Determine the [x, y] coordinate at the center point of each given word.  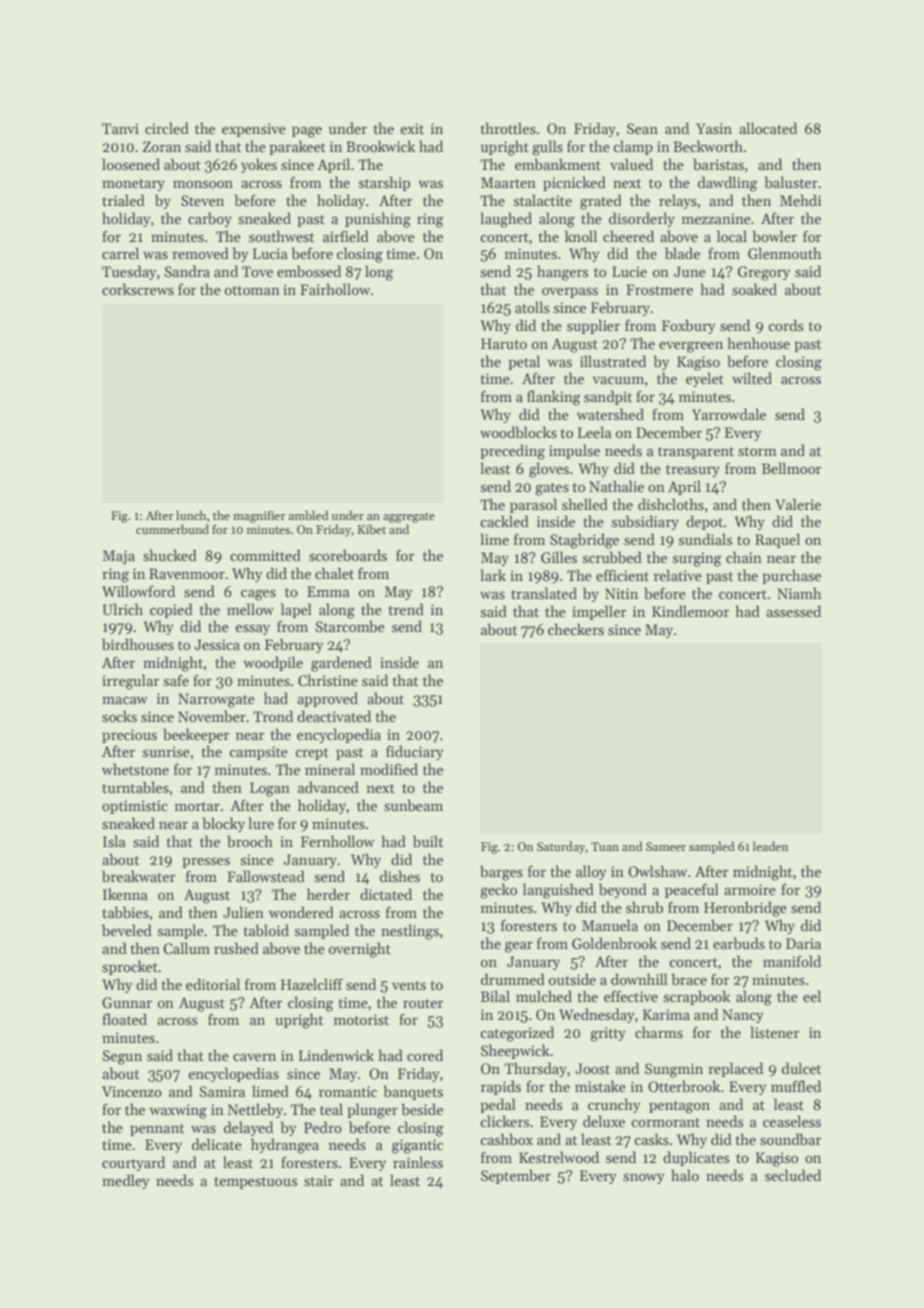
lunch [191, 515]
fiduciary [414, 752]
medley [125, 1181]
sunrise [166, 751]
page [307, 132]
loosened [131, 164]
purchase [791, 576]
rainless [418, 1162]
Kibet [372, 529]
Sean [642, 128]
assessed [793, 611]
